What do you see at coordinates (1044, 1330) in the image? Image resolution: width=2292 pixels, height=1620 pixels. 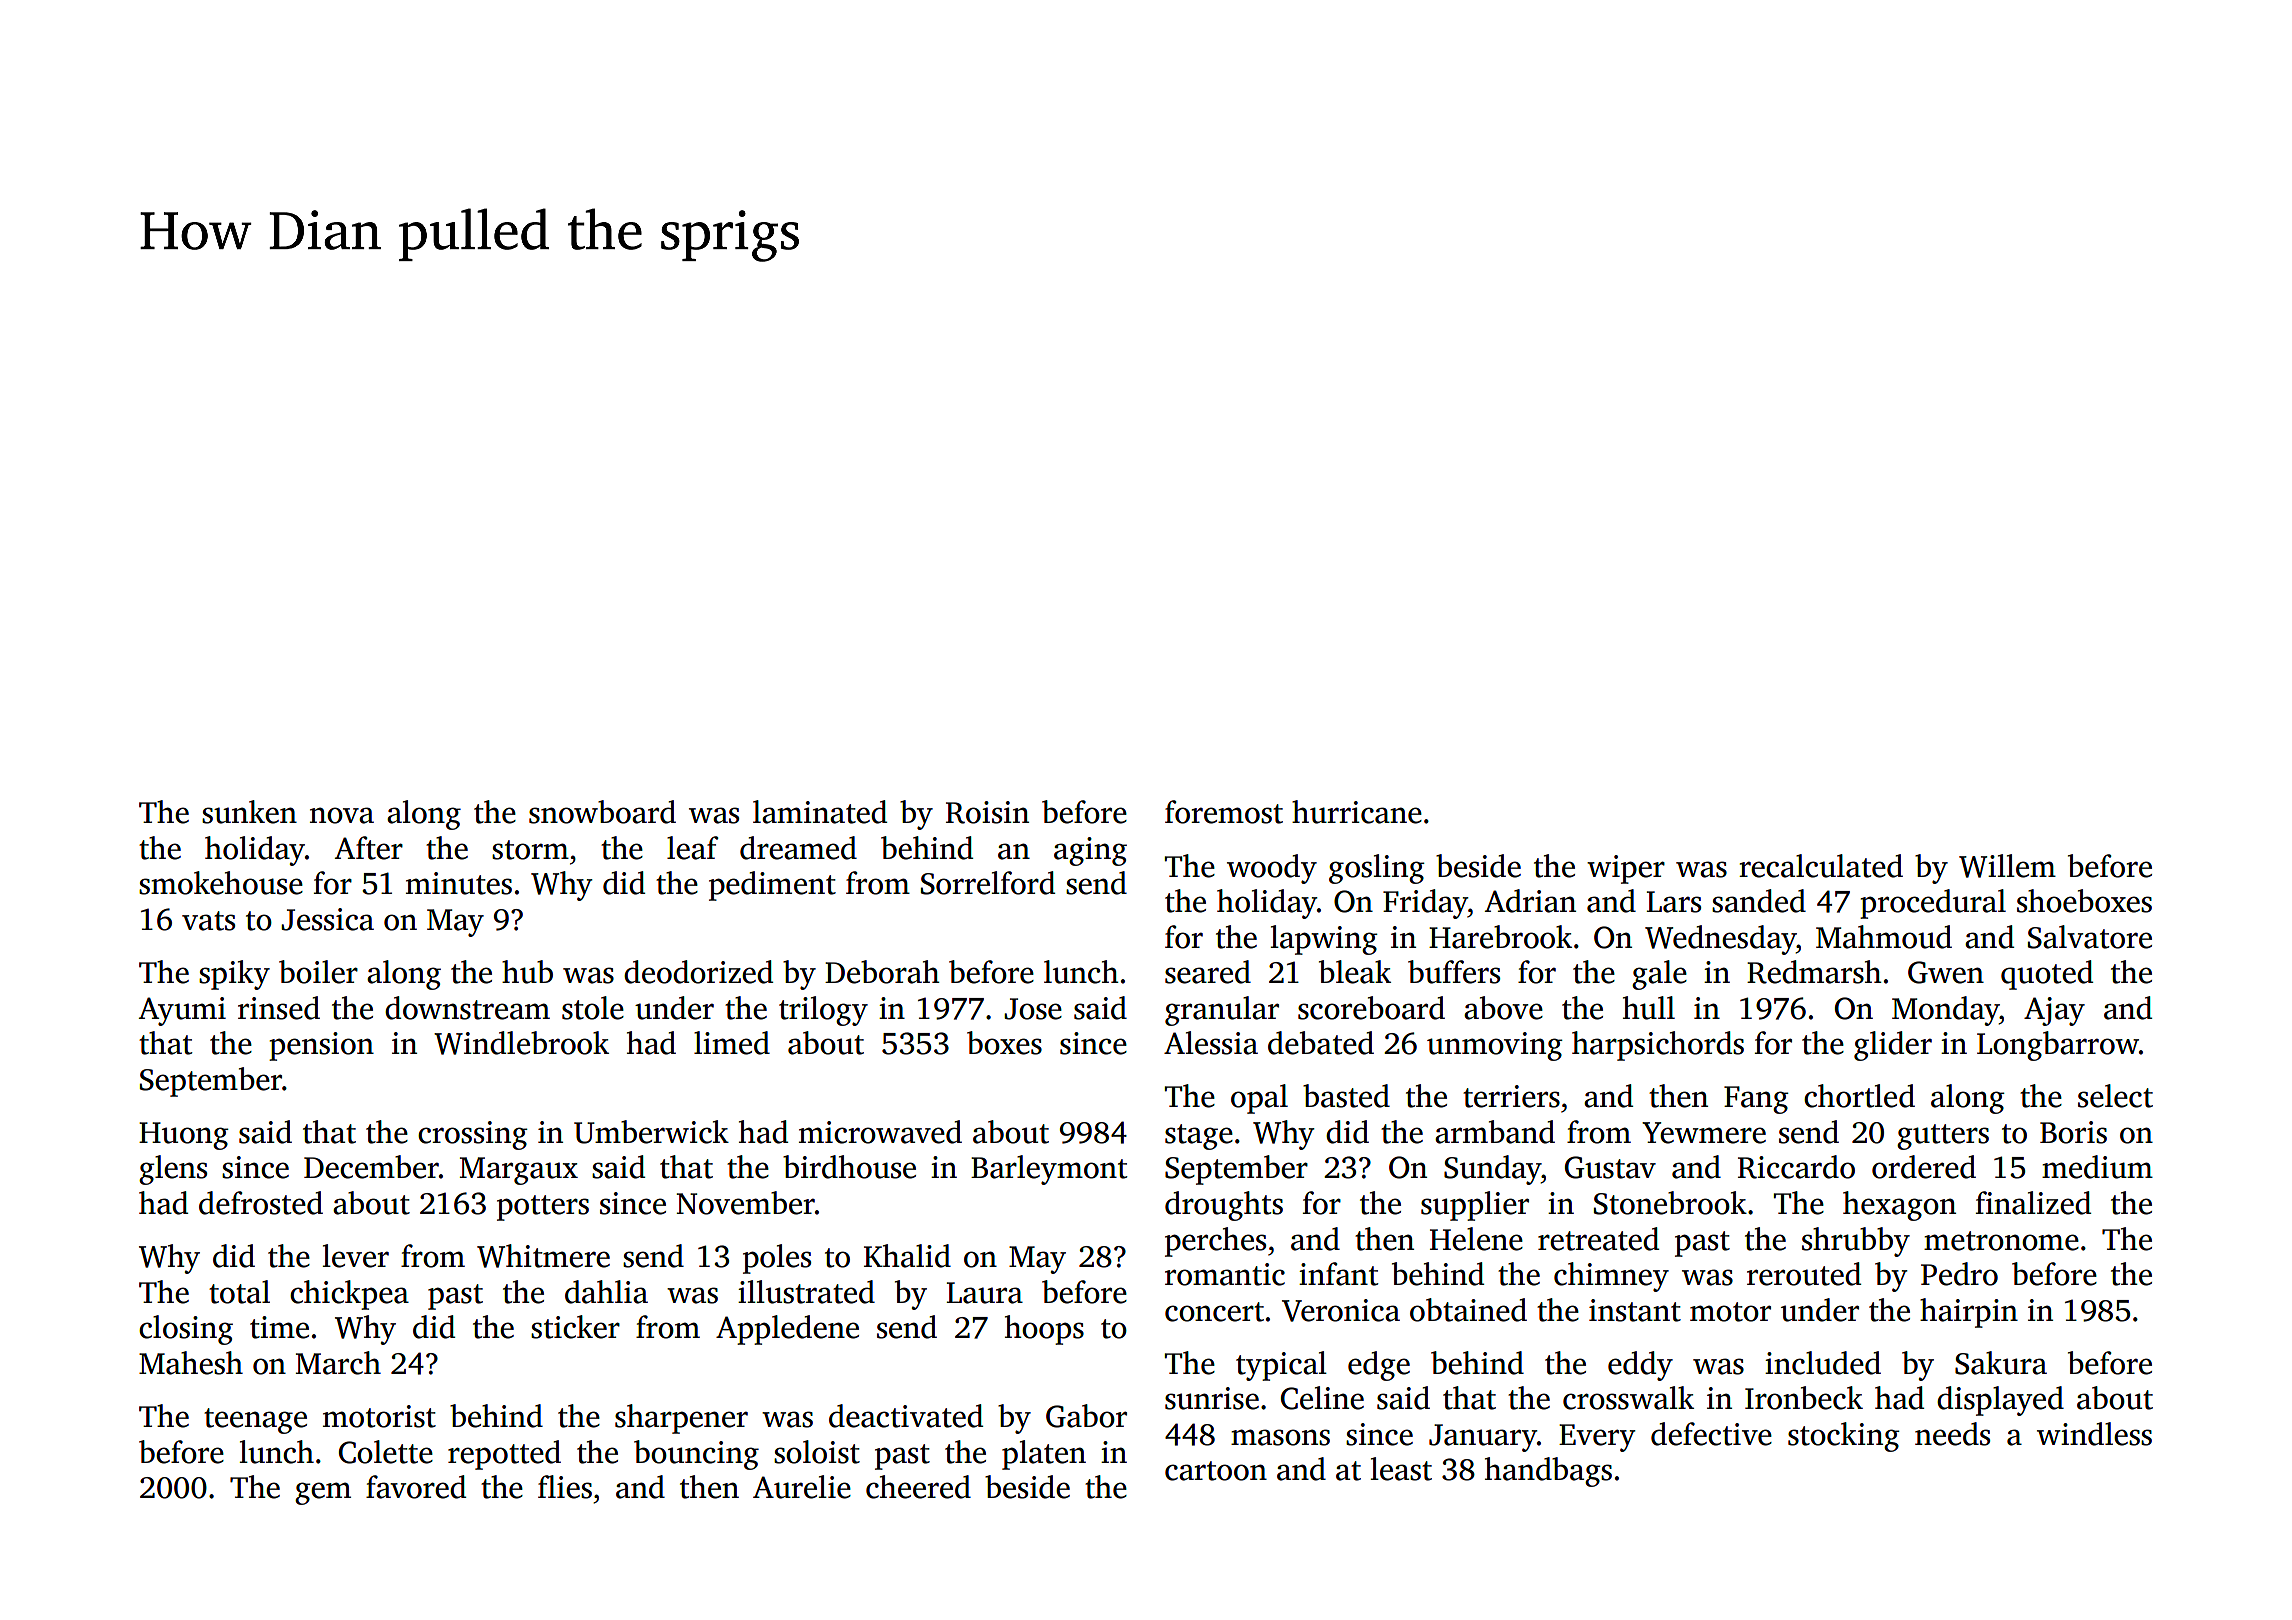 I see `hoops` at bounding box center [1044, 1330].
